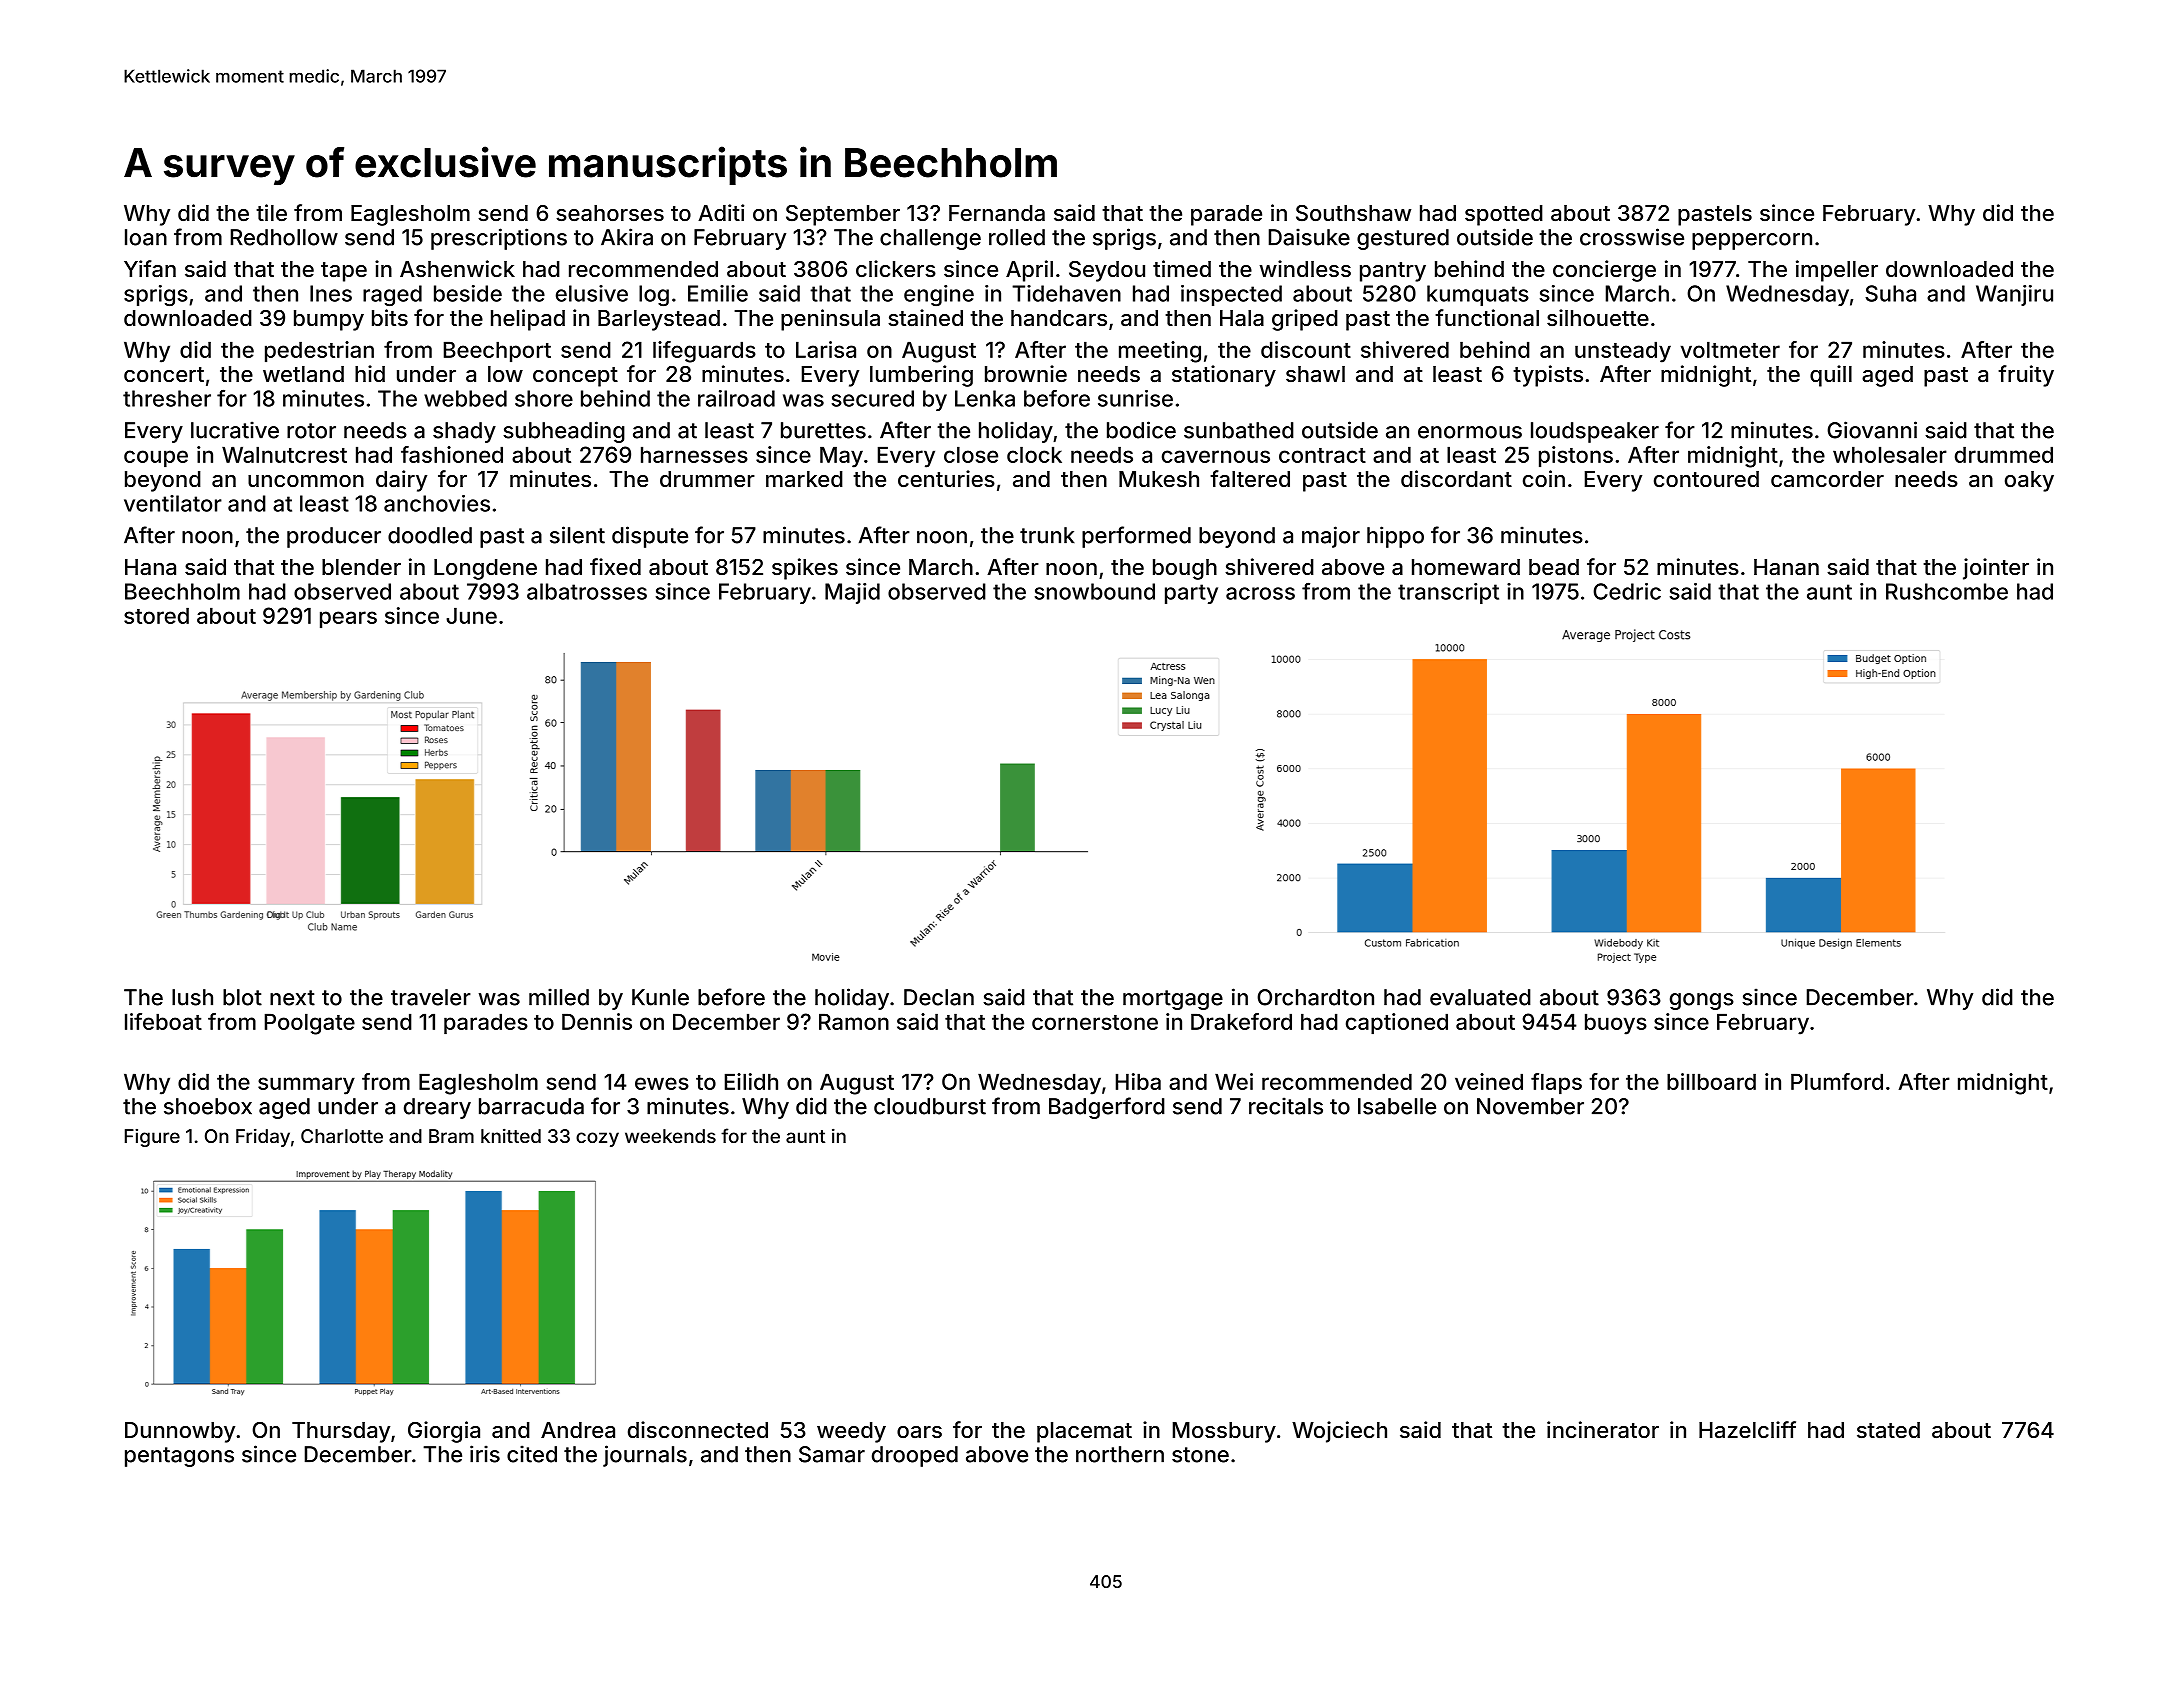 The image size is (2178, 1683). I want to click on Plumford, so click(1837, 1081).
